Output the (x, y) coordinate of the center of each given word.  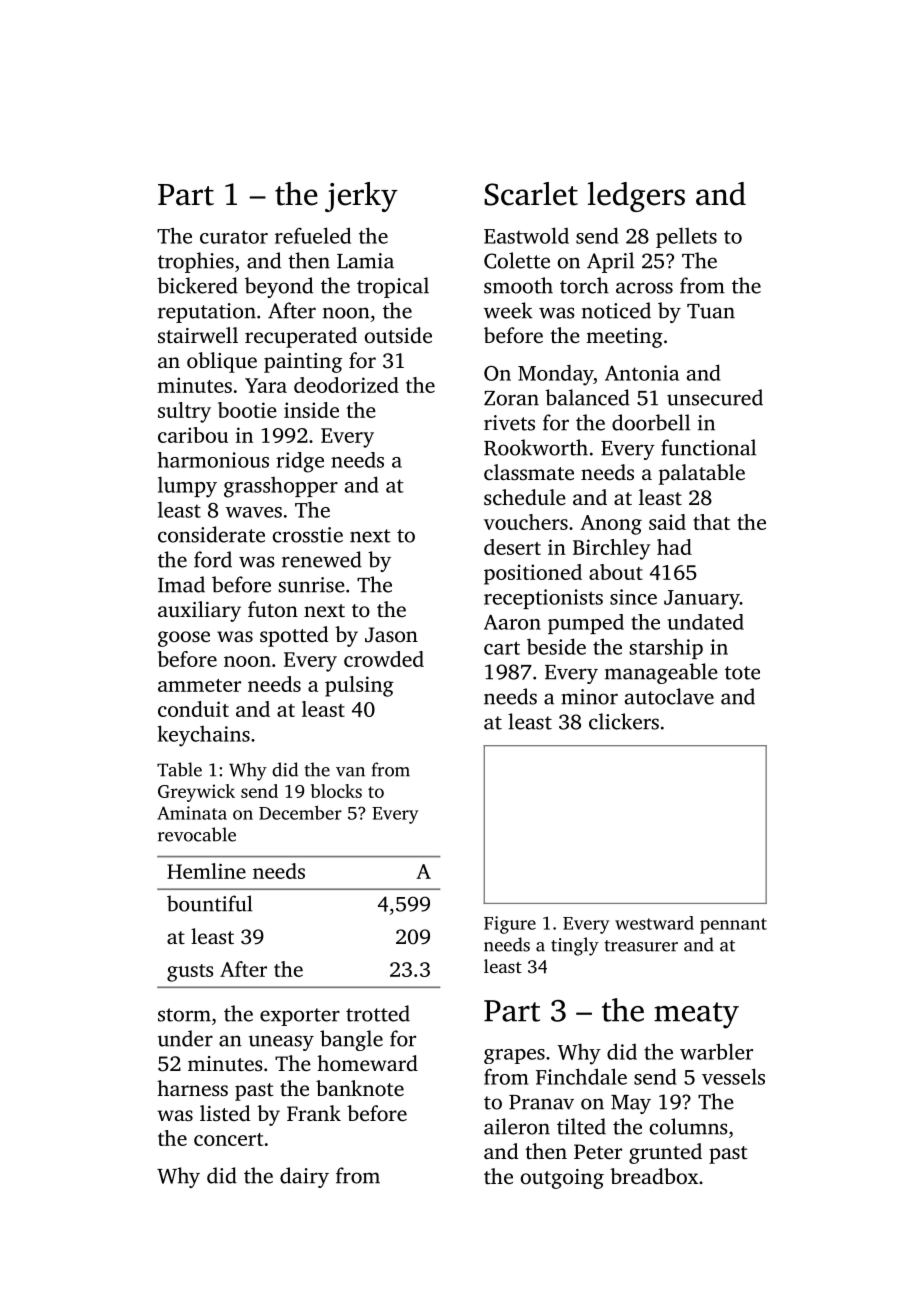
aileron (517, 1126)
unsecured (715, 397)
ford (213, 559)
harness (192, 1088)
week (508, 310)
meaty (696, 1015)
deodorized (346, 385)
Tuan (711, 311)
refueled (313, 235)
